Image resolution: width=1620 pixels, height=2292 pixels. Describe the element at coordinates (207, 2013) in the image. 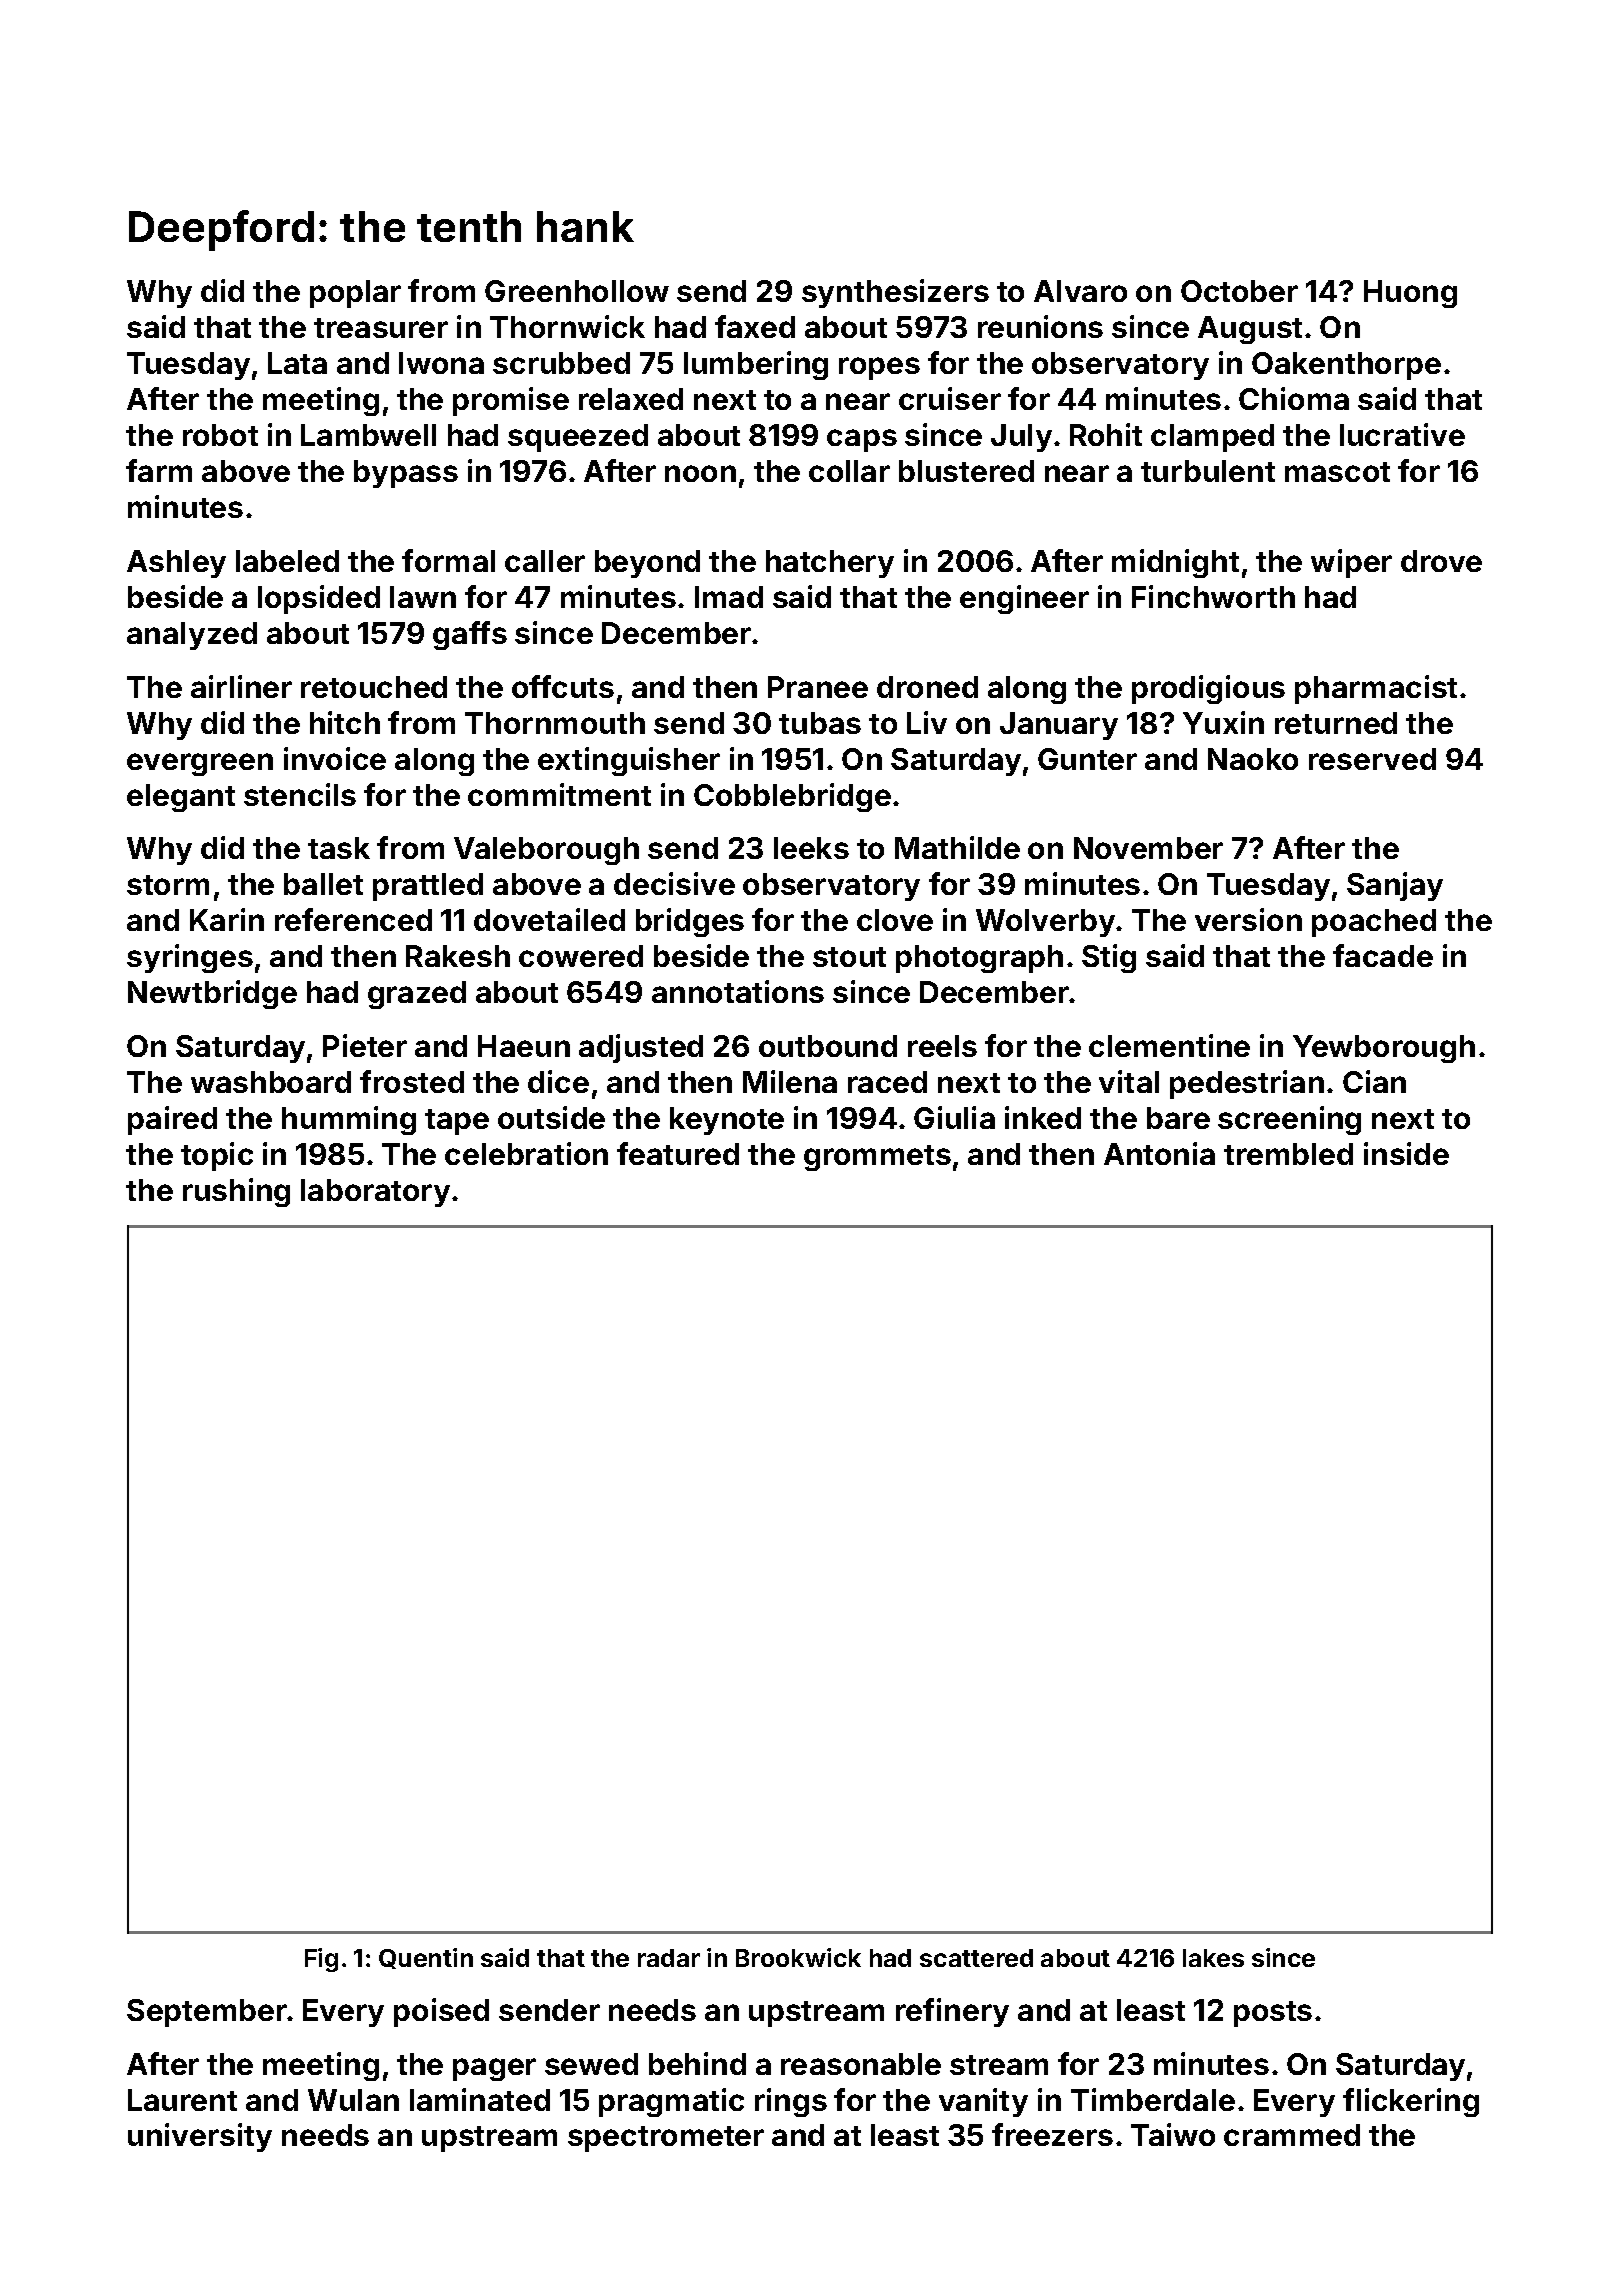

I see `September` at that location.
